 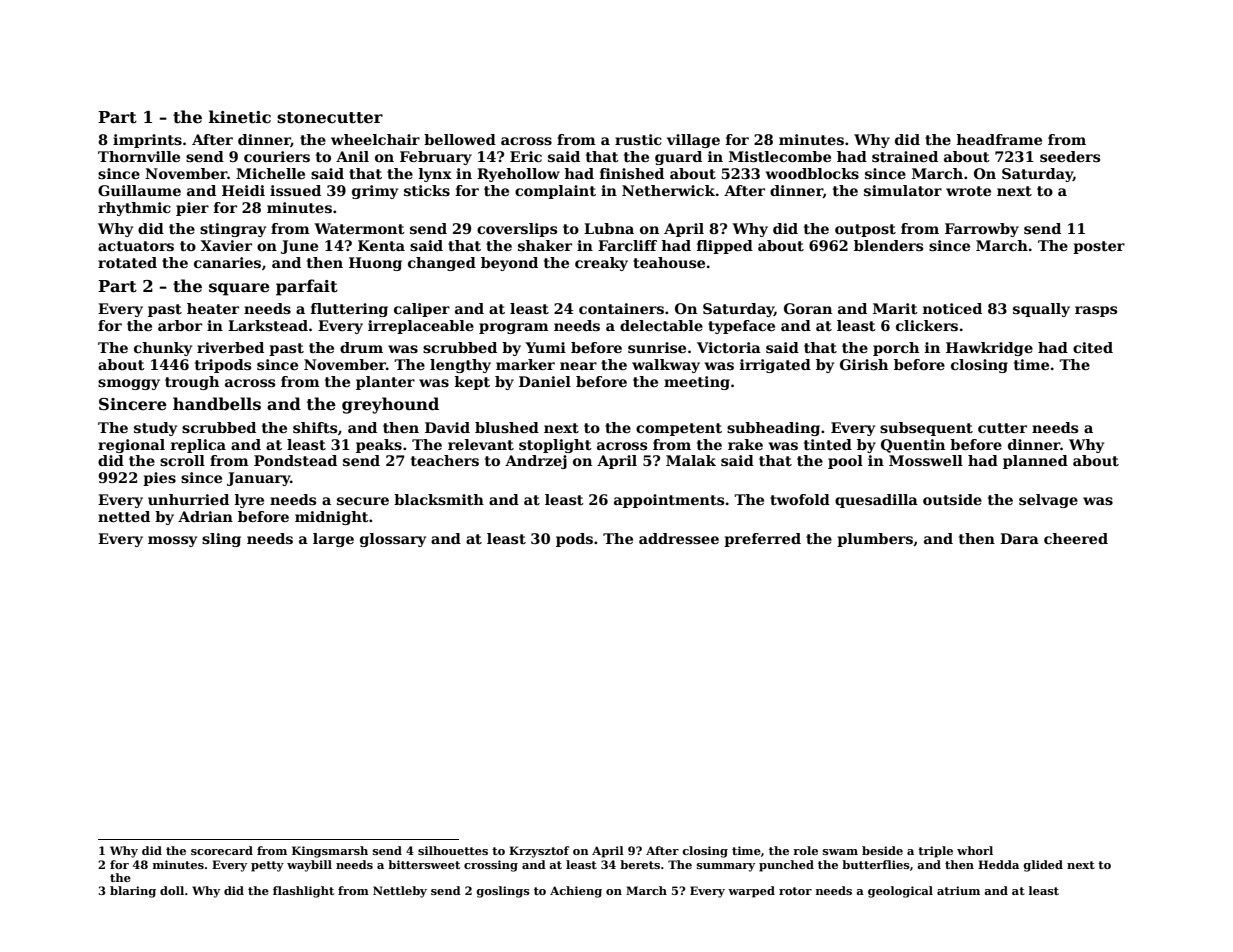 I want to click on cheered, so click(x=1076, y=538).
